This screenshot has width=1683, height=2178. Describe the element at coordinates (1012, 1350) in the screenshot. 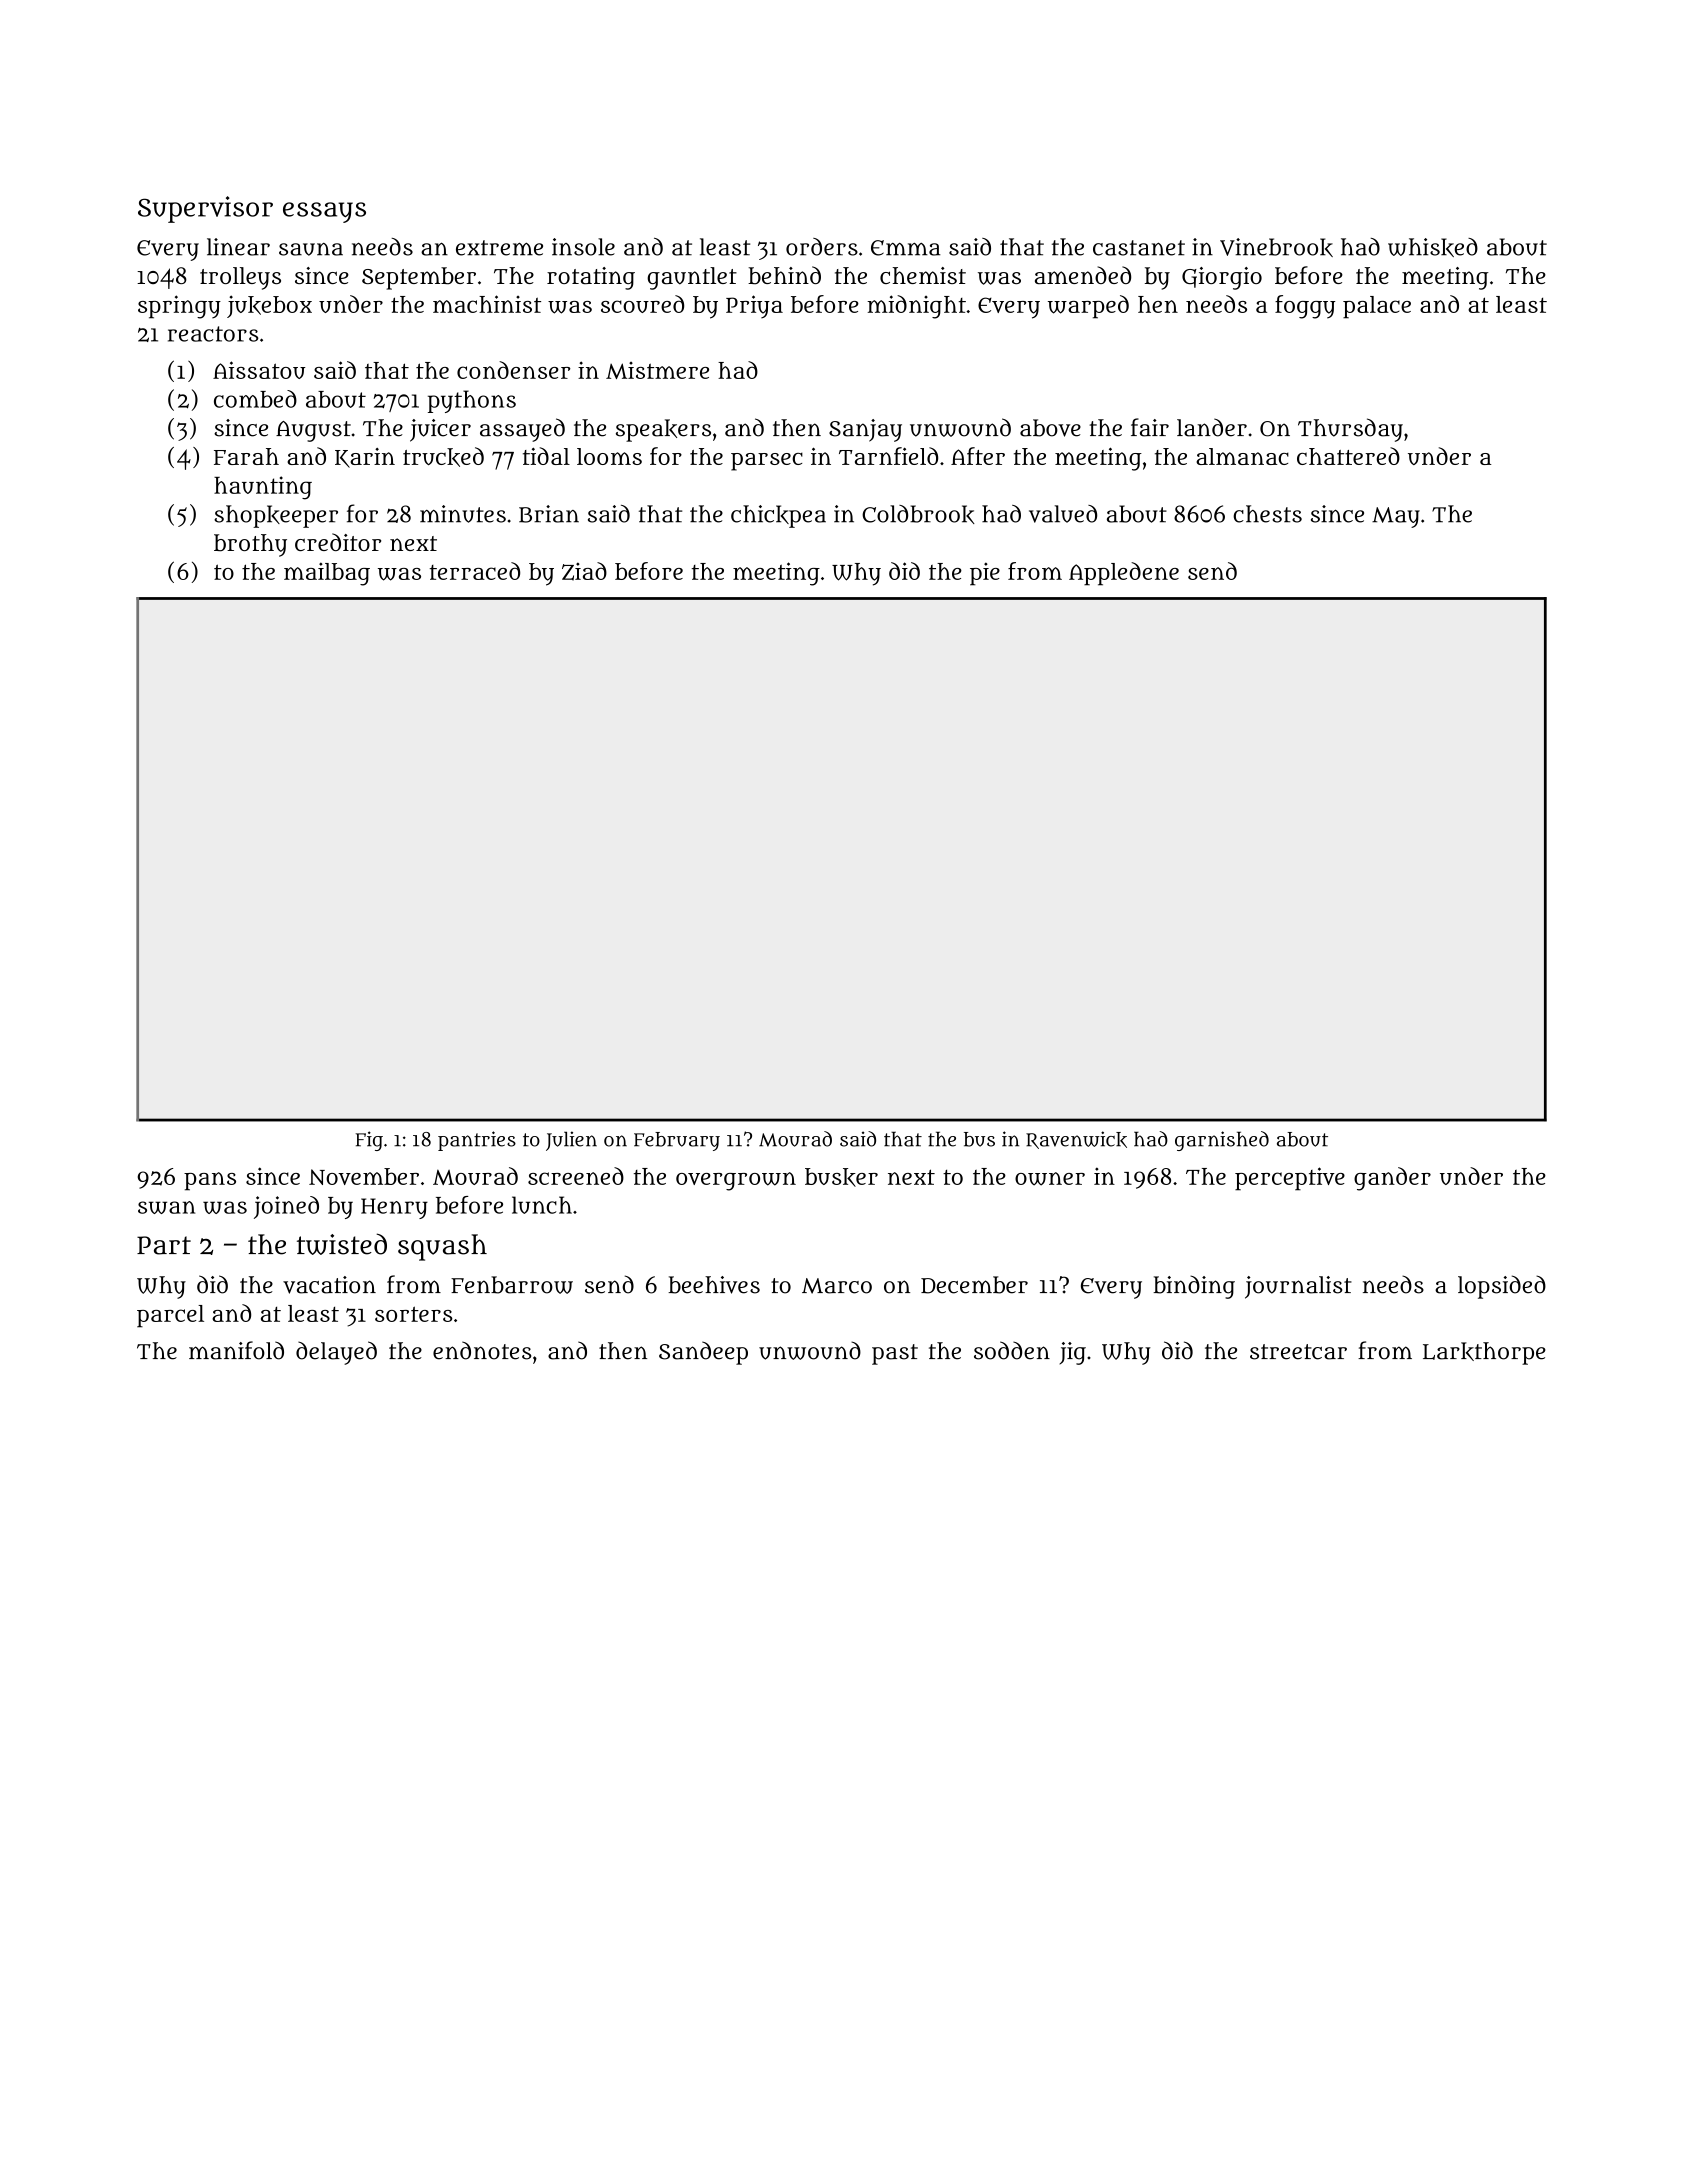

I see `sodden` at that location.
